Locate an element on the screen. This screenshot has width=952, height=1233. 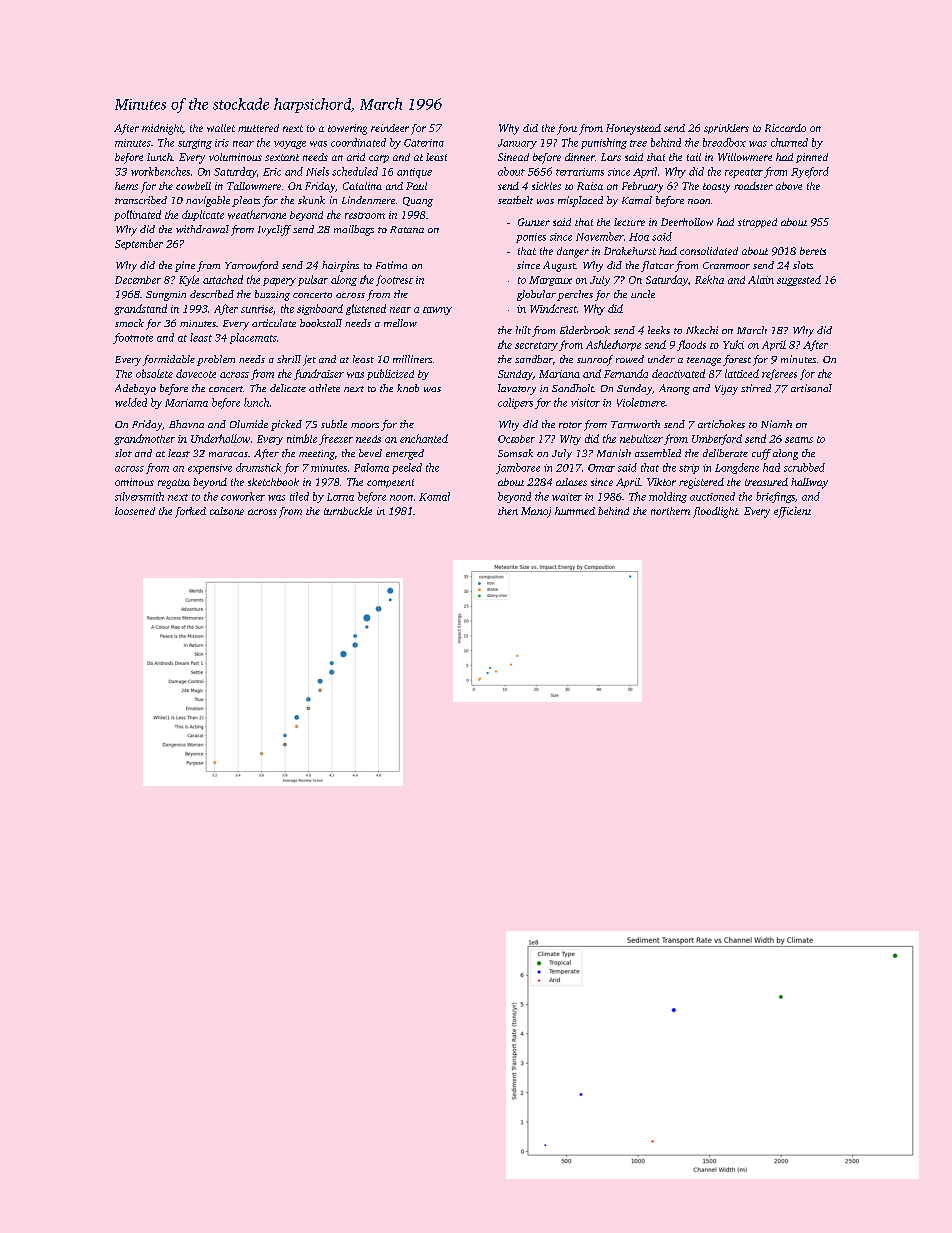
above is located at coordinates (789, 186).
